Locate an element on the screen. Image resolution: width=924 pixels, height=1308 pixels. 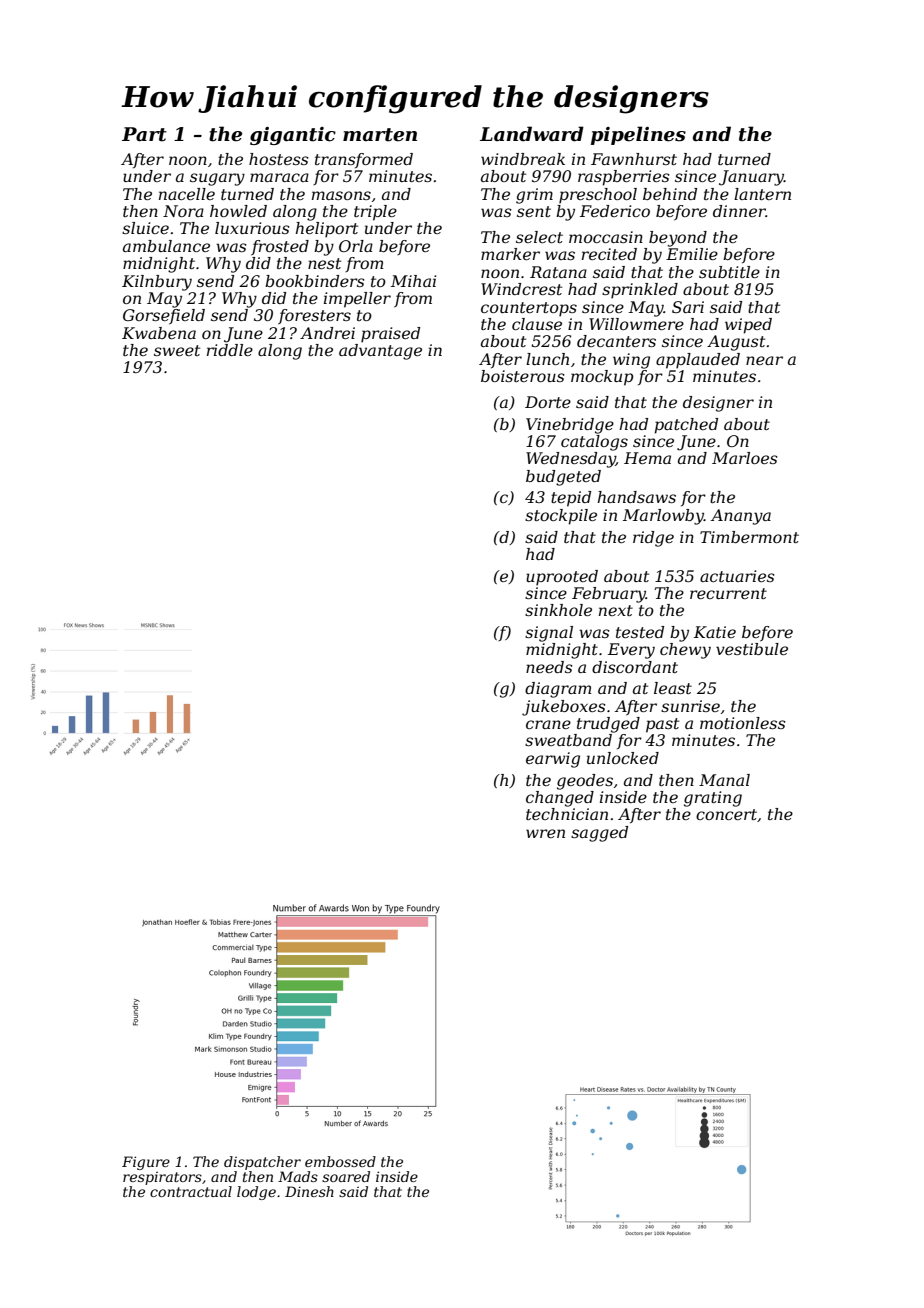
near is located at coordinates (764, 360).
